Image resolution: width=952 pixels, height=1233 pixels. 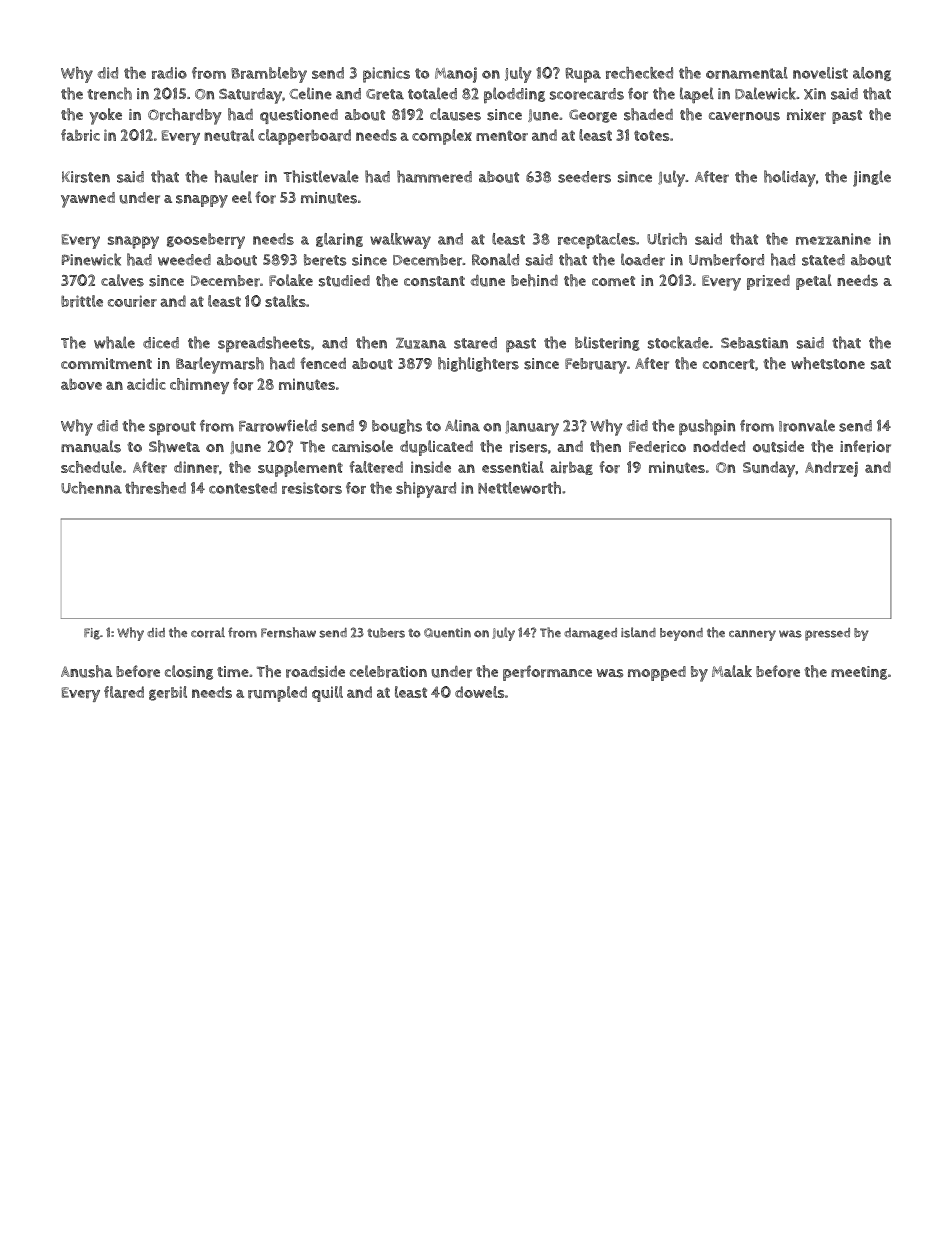 What do you see at coordinates (91, 488) in the image?
I see `Uchenna` at bounding box center [91, 488].
